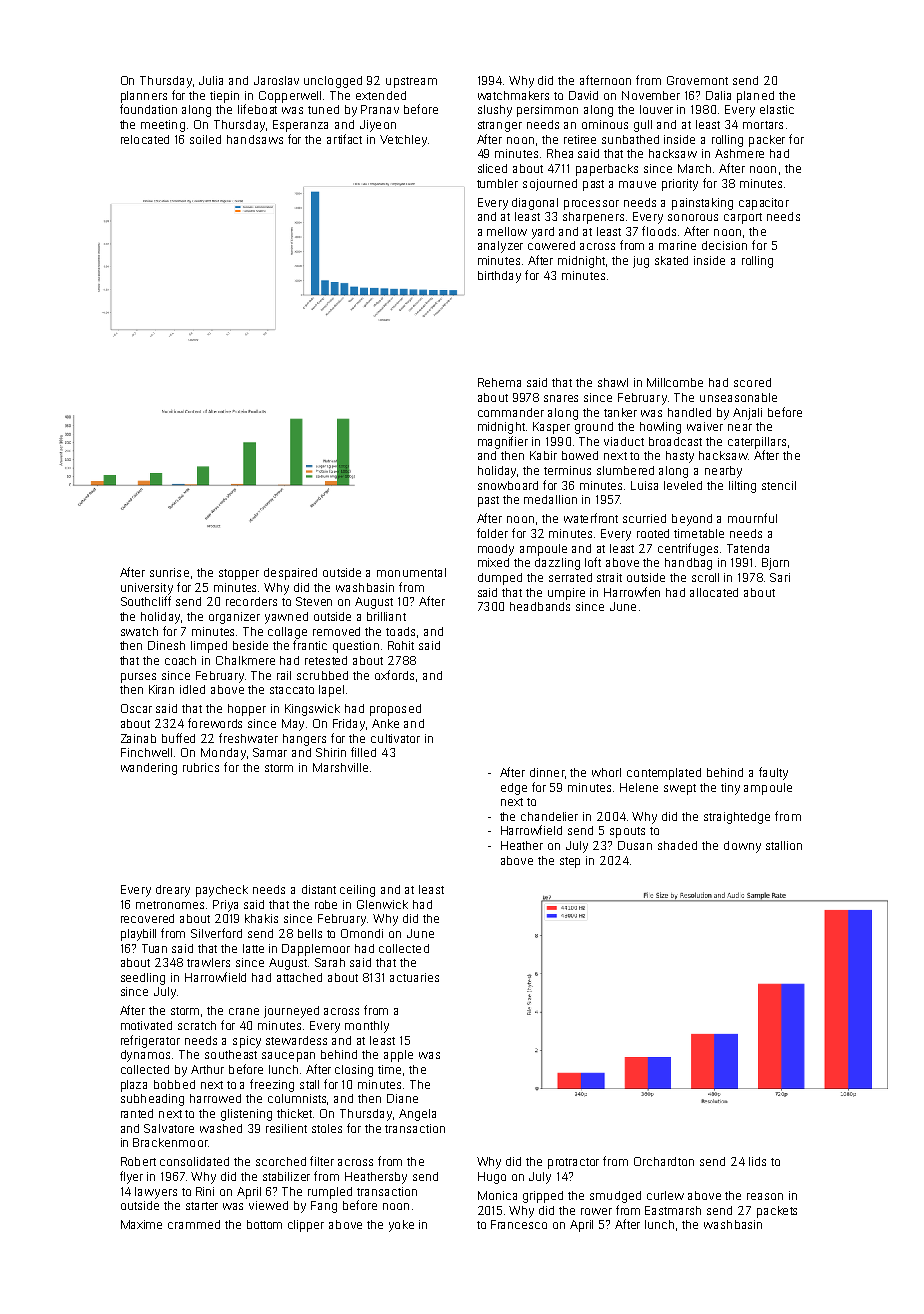 This page has height=1314, width=924. Describe the element at coordinates (411, 572) in the page. I see `monumental` at that location.
